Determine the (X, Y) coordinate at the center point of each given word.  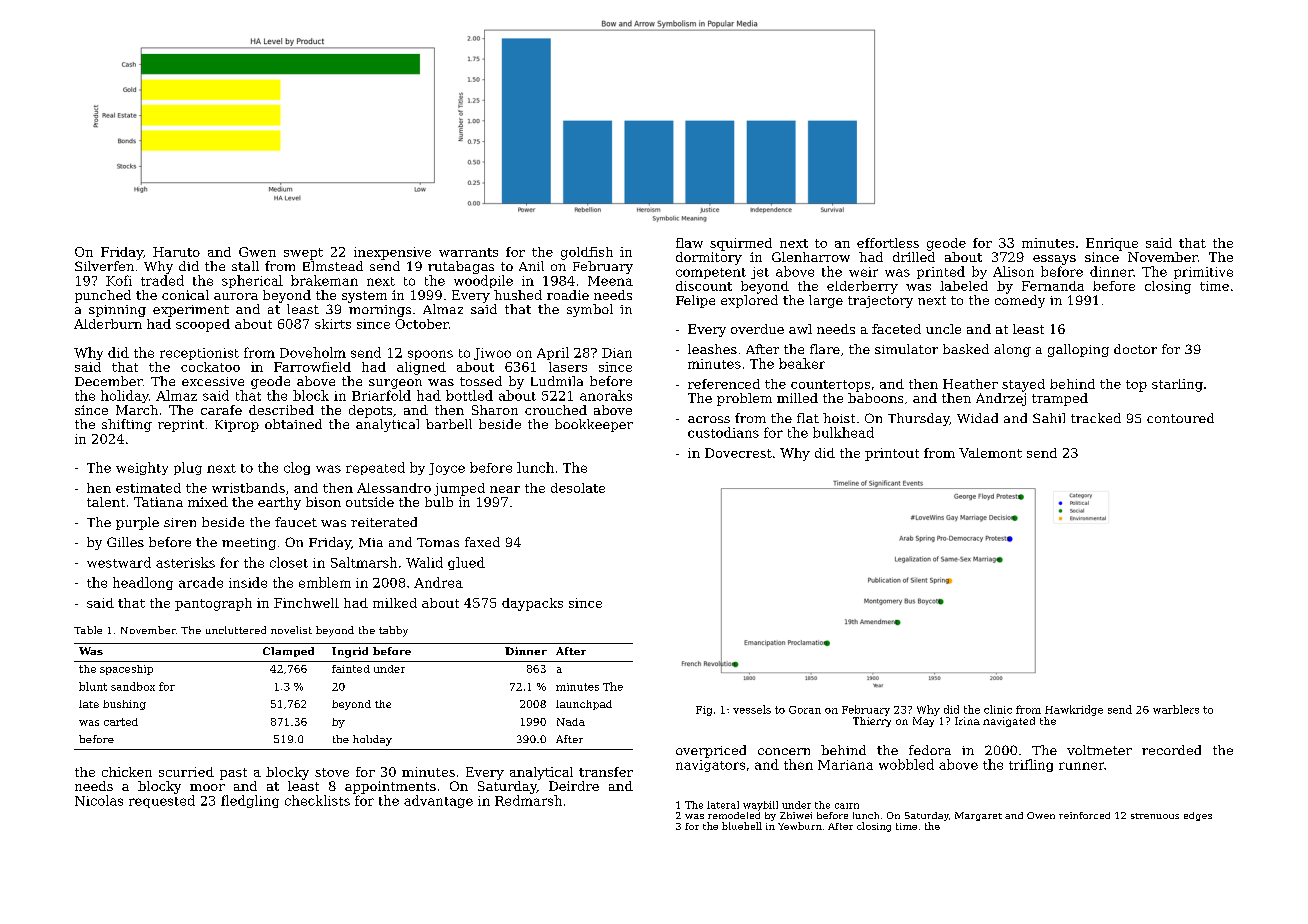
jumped (459, 489)
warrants (468, 252)
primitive (1203, 273)
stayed (1023, 385)
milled (797, 398)
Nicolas (99, 800)
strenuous (1155, 816)
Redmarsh (528, 800)
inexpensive (392, 253)
